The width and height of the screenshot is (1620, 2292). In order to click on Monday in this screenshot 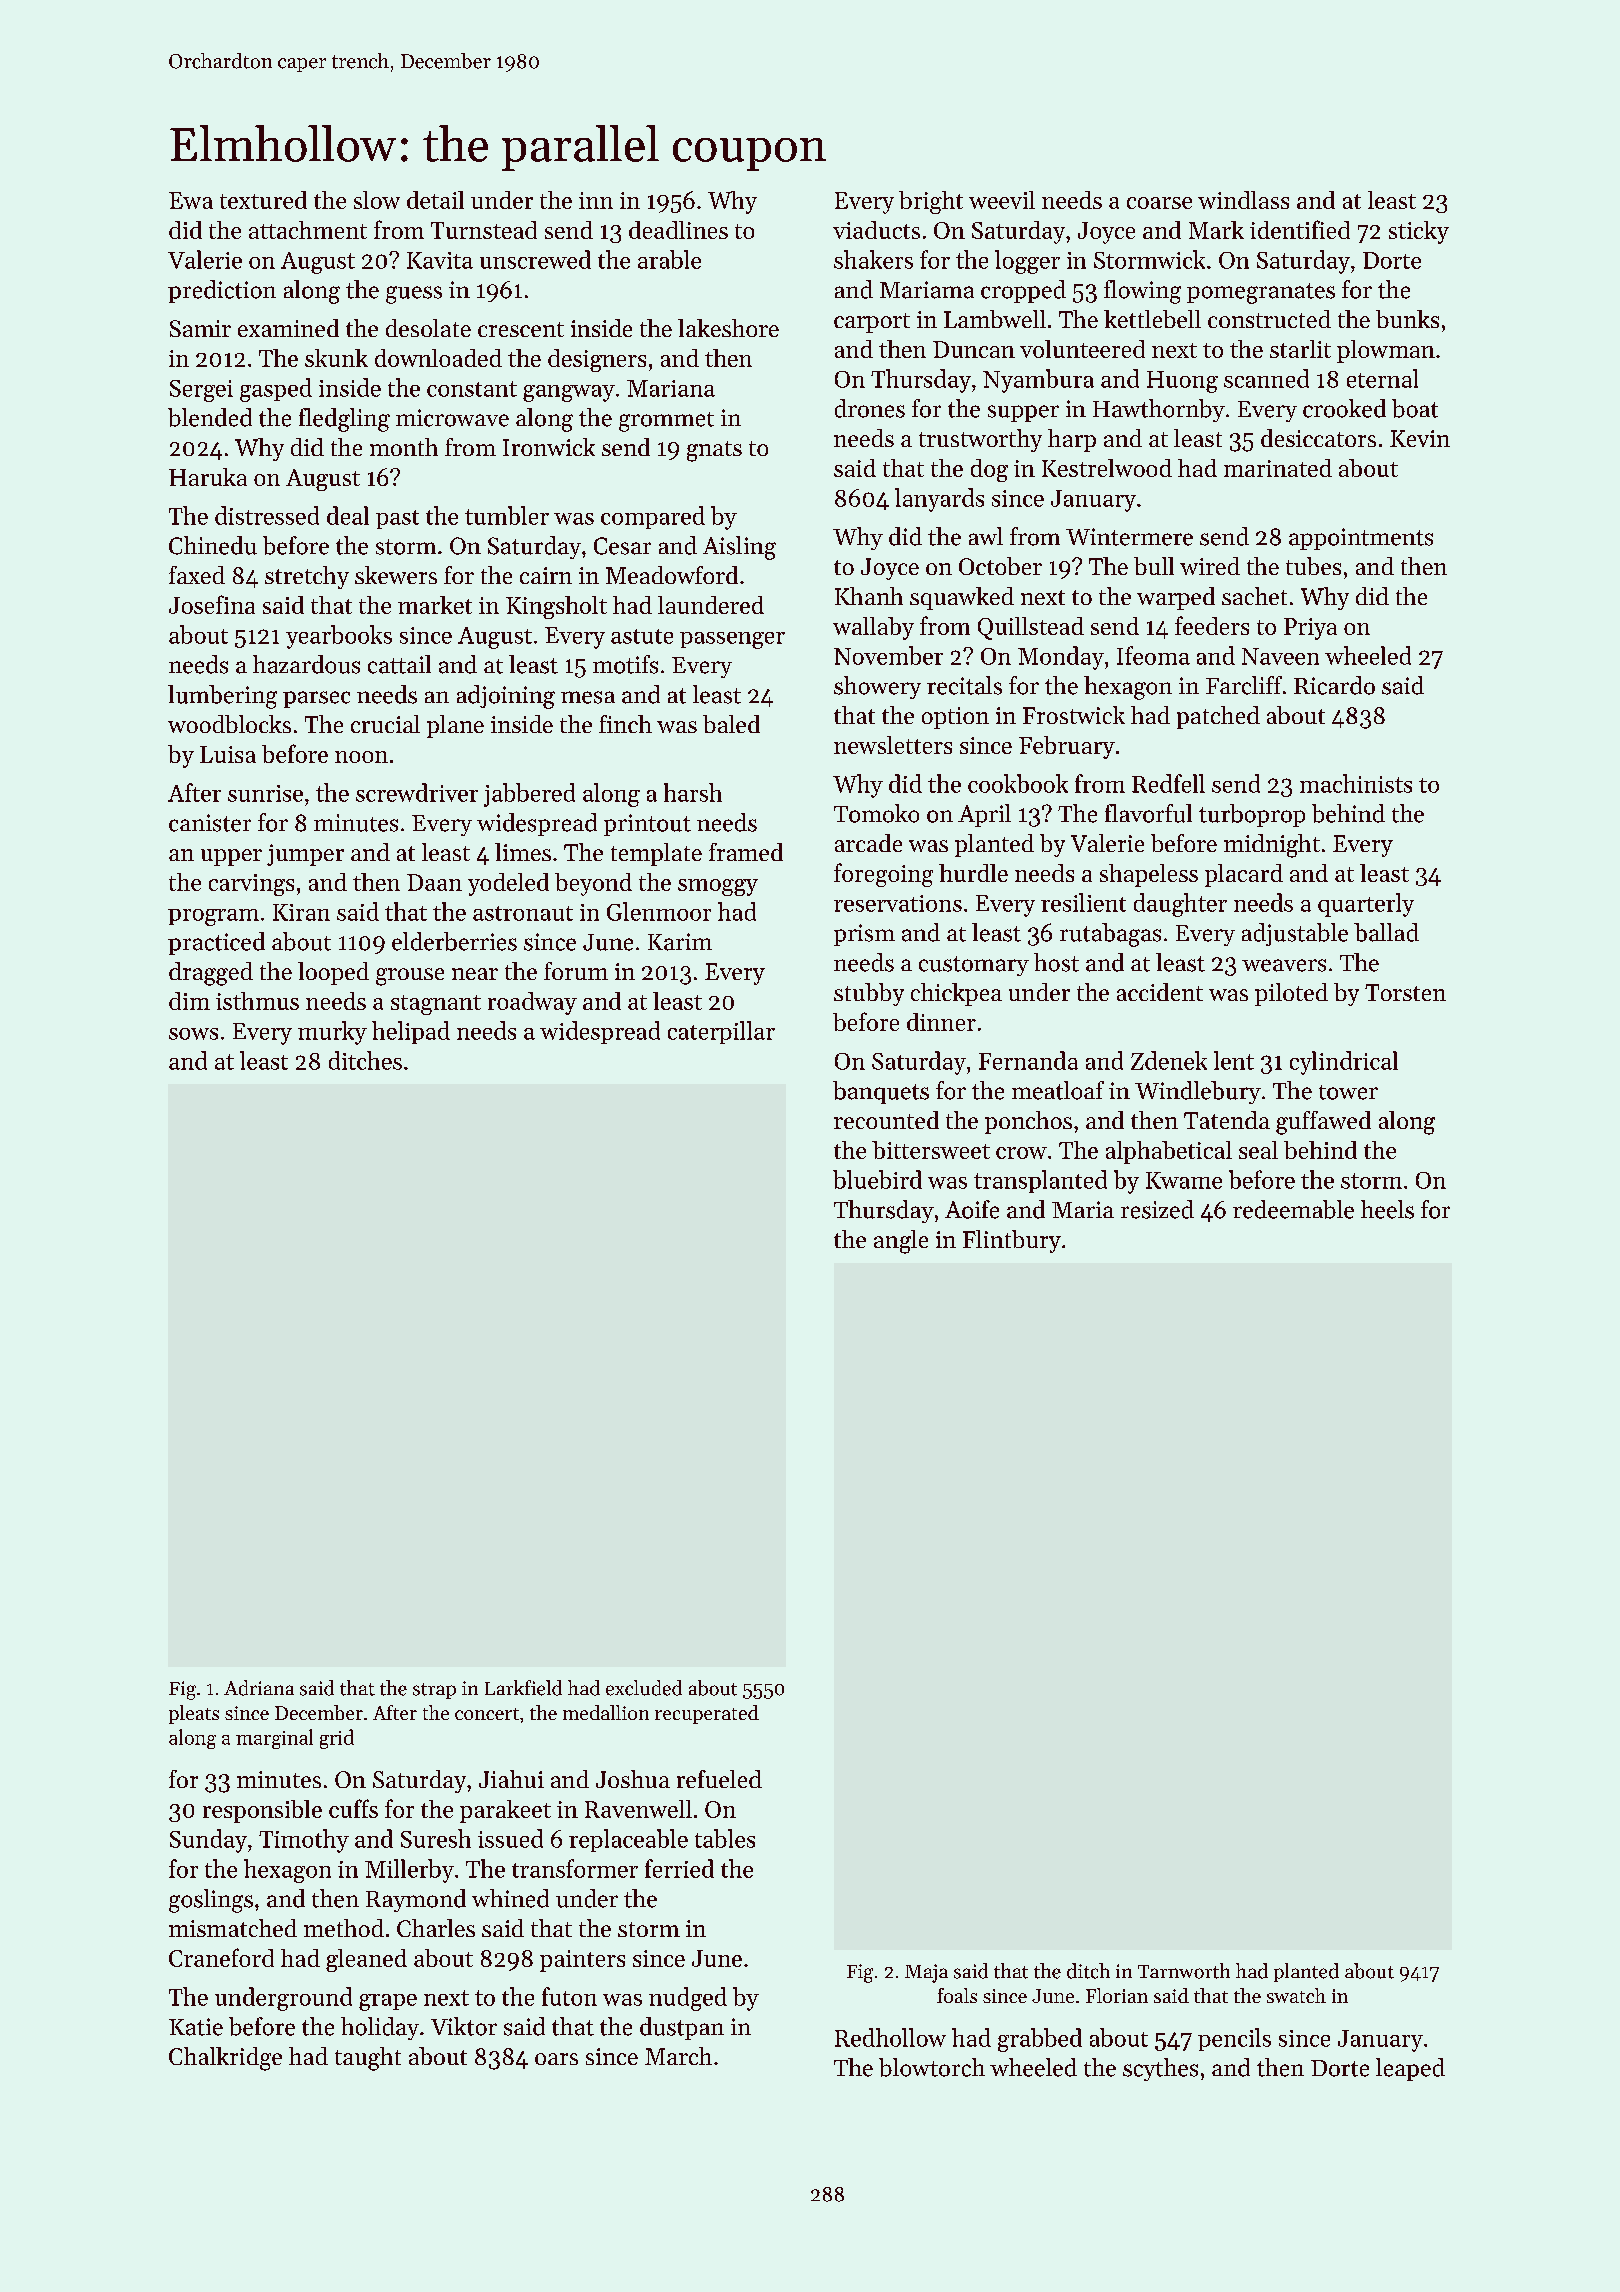, I will do `click(1061, 658)`.
